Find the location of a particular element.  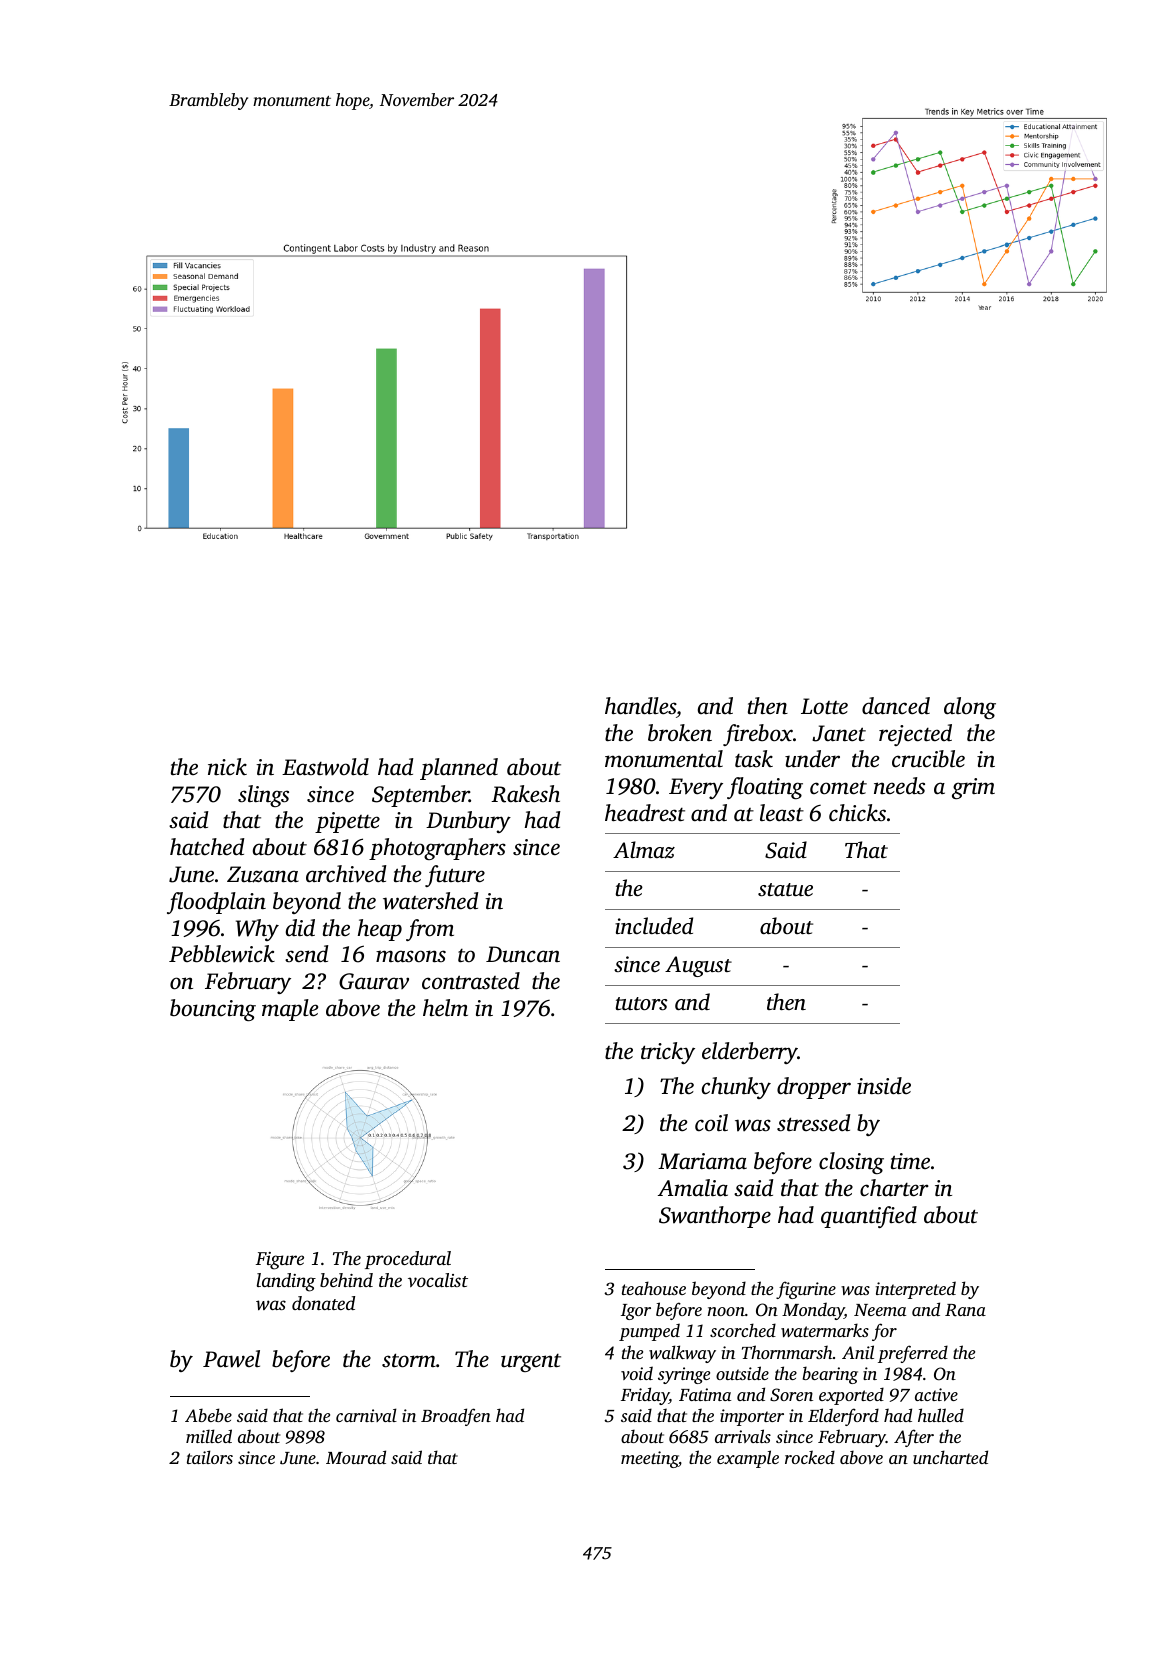

Every is located at coordinates (696, 788).
